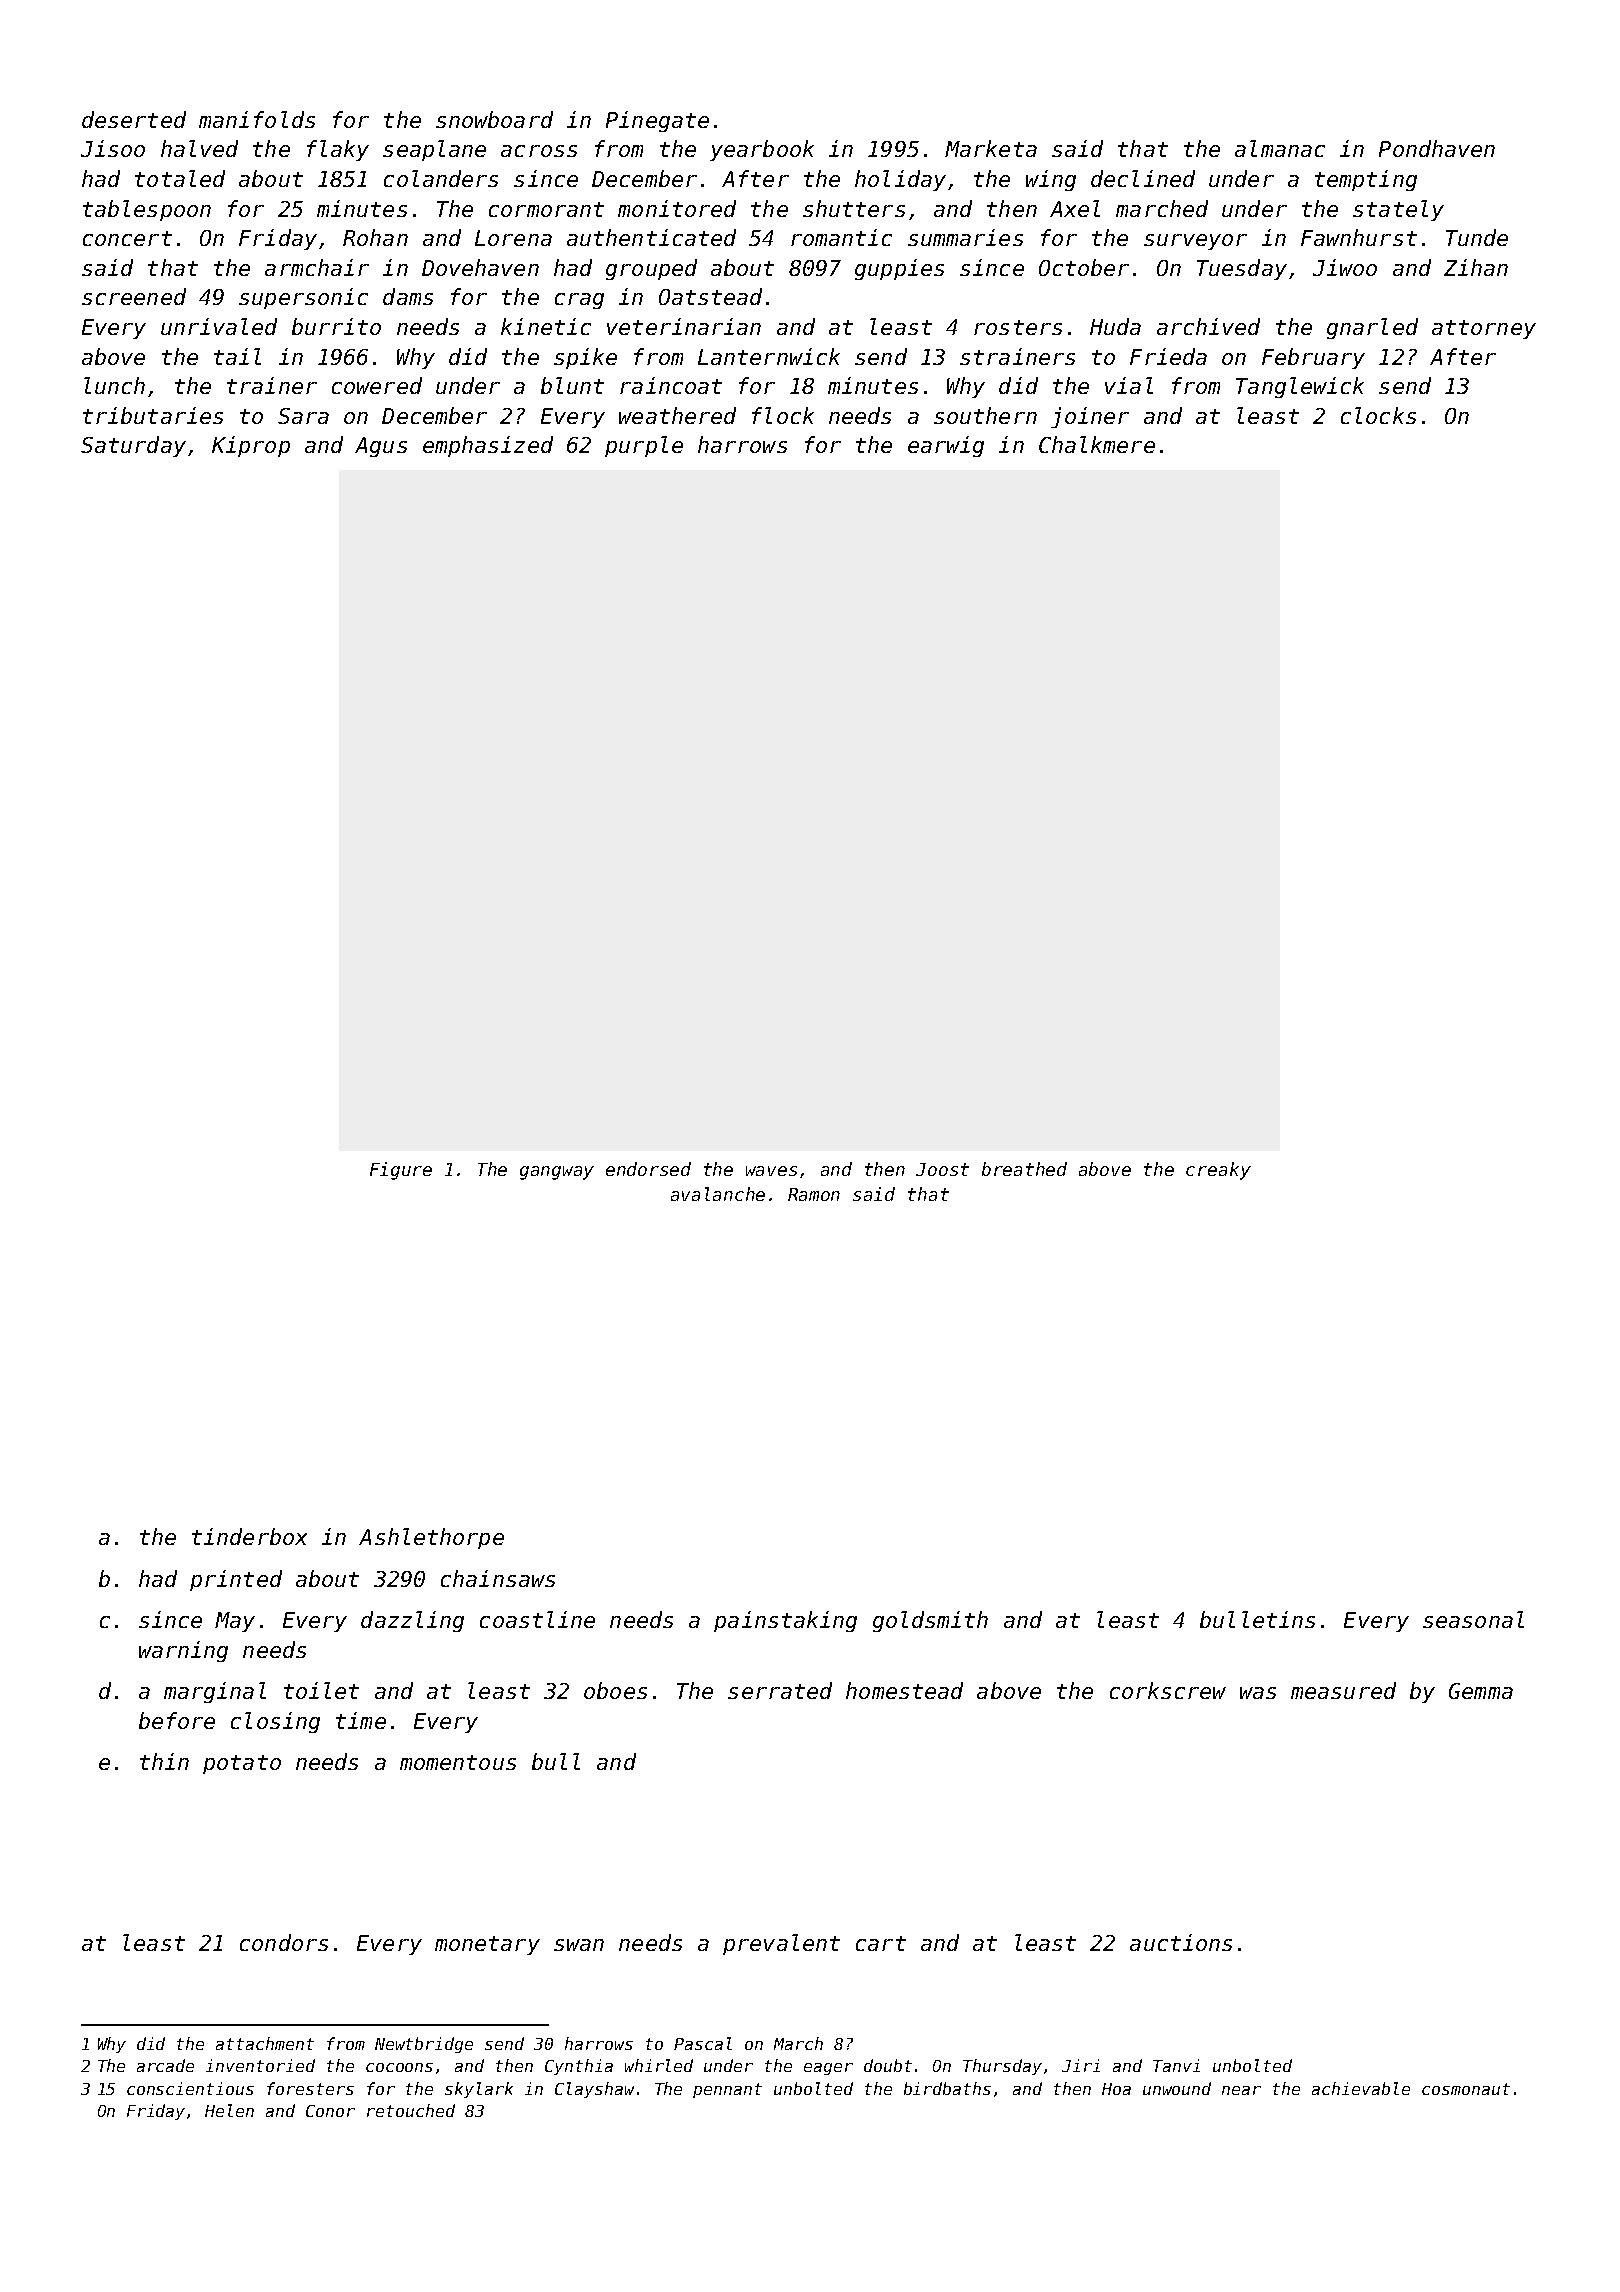  Describe the element at coordinates (487, 1945) in the screenshot. I see `monetary` at that location.
